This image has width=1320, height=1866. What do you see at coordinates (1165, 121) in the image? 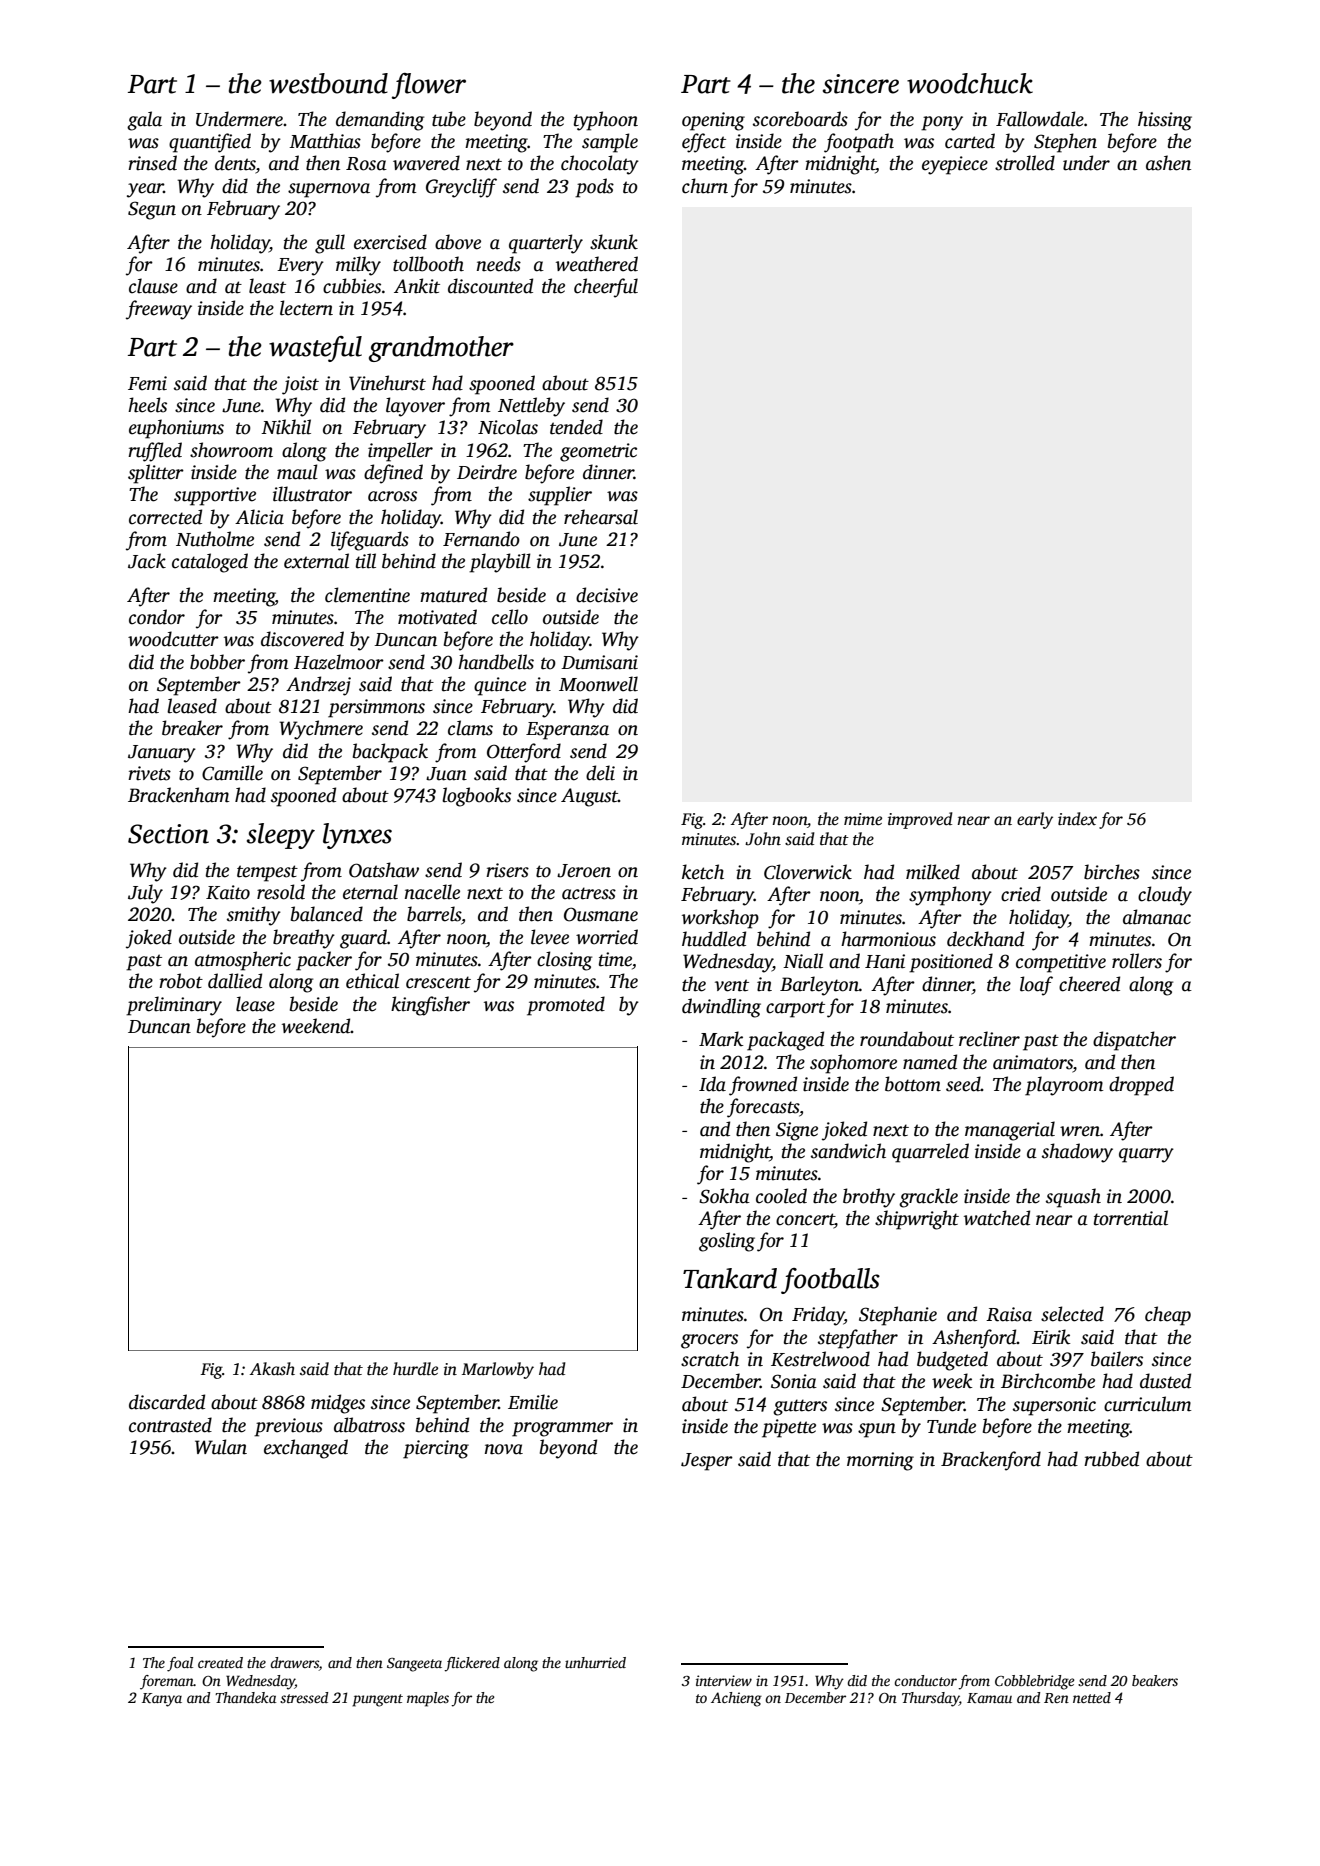
I see `hissing` at bounding box center [1165, 121].
